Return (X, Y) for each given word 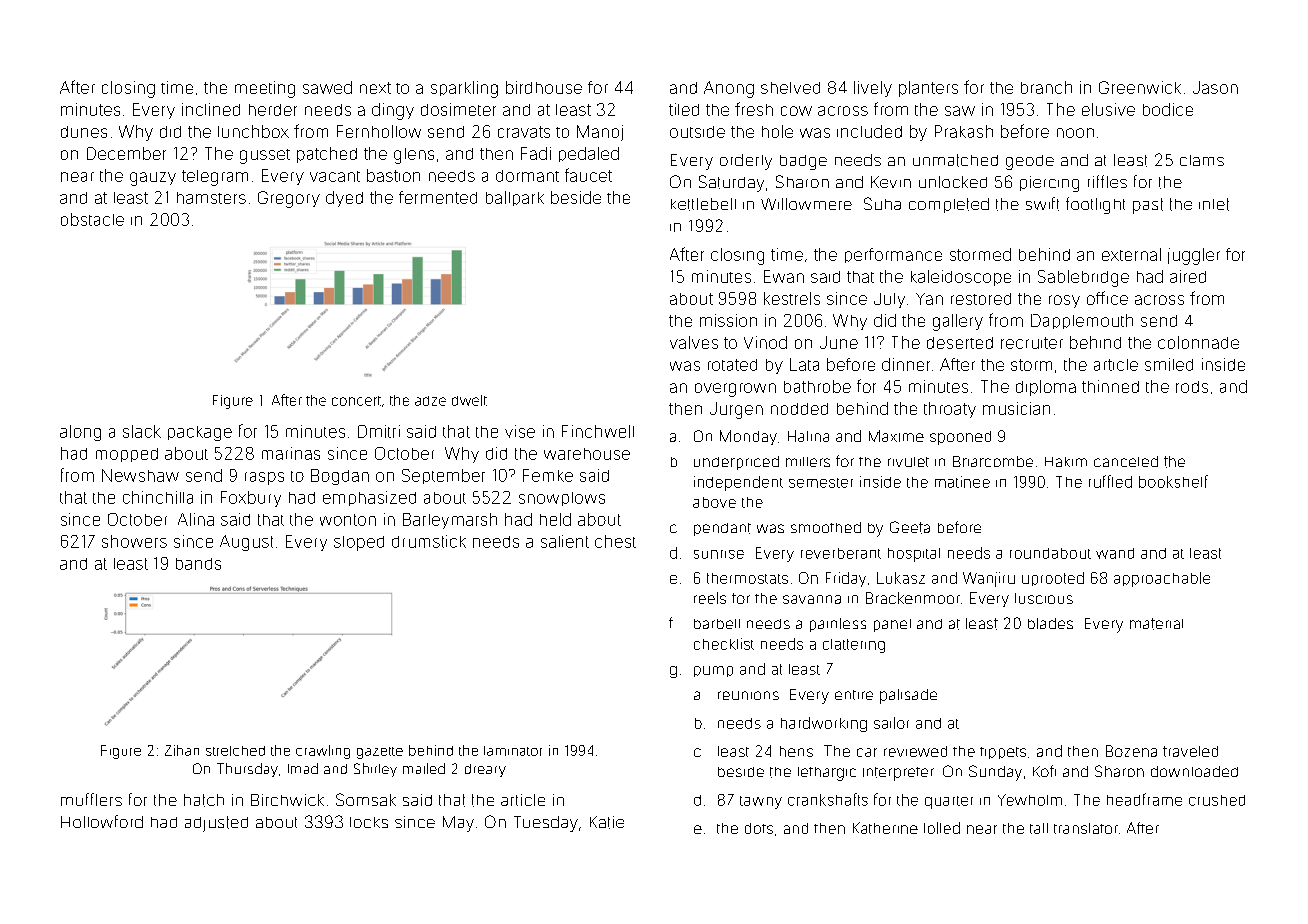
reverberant (841, 553)
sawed (327, 87)
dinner (906, 364)
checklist (724, 644)
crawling (323, 752)
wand (1115, 553)
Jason (1215, 87)
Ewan (784, 276)
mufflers (91, 799)
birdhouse (544, 87)
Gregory (289, 199)
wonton (348, 520)
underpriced (736, 463)
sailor (891, 723)
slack (142, 431)
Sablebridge (1083, 278)
